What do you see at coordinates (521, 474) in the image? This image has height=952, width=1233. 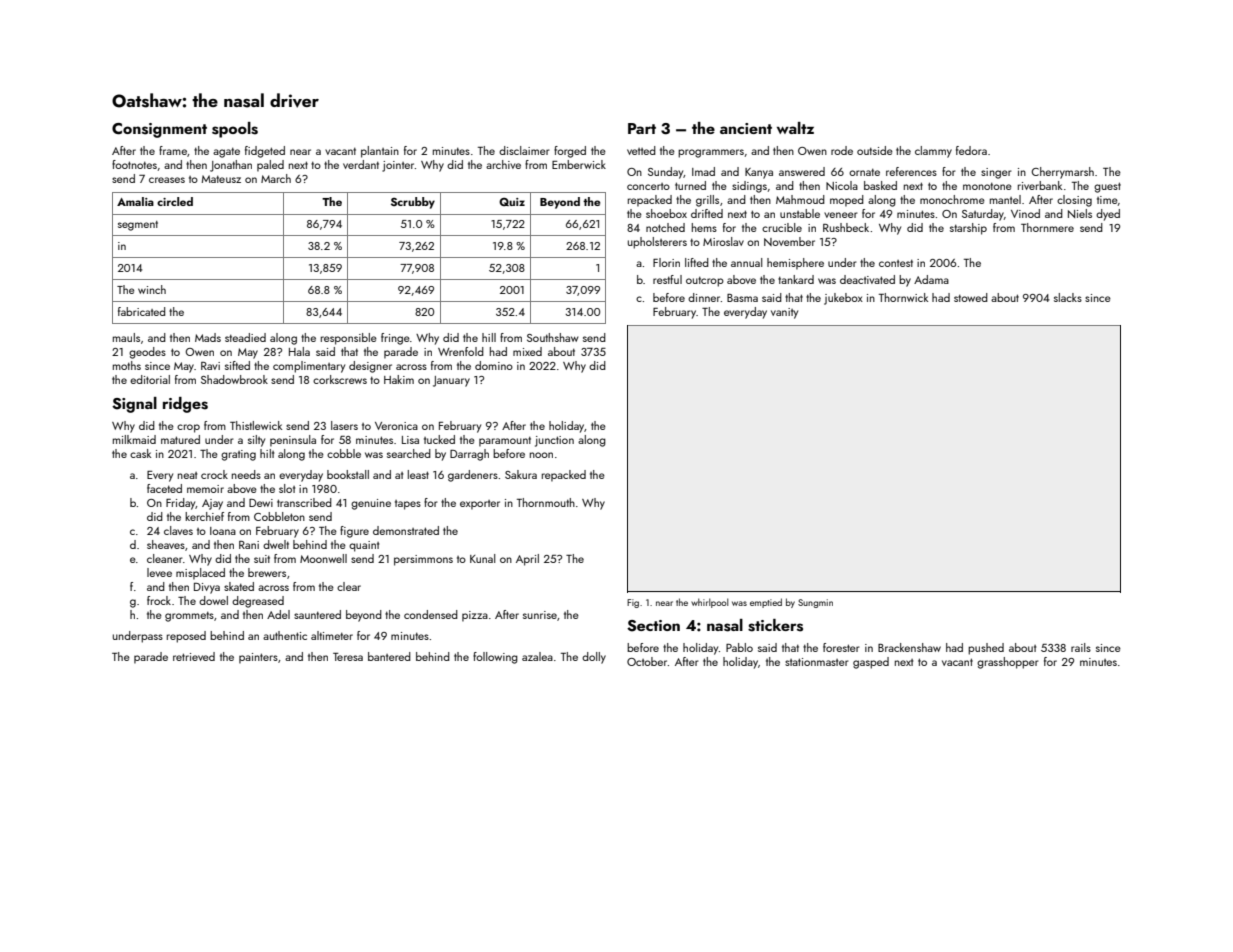 I see `Sakura` at bounding box center [521, 474].
